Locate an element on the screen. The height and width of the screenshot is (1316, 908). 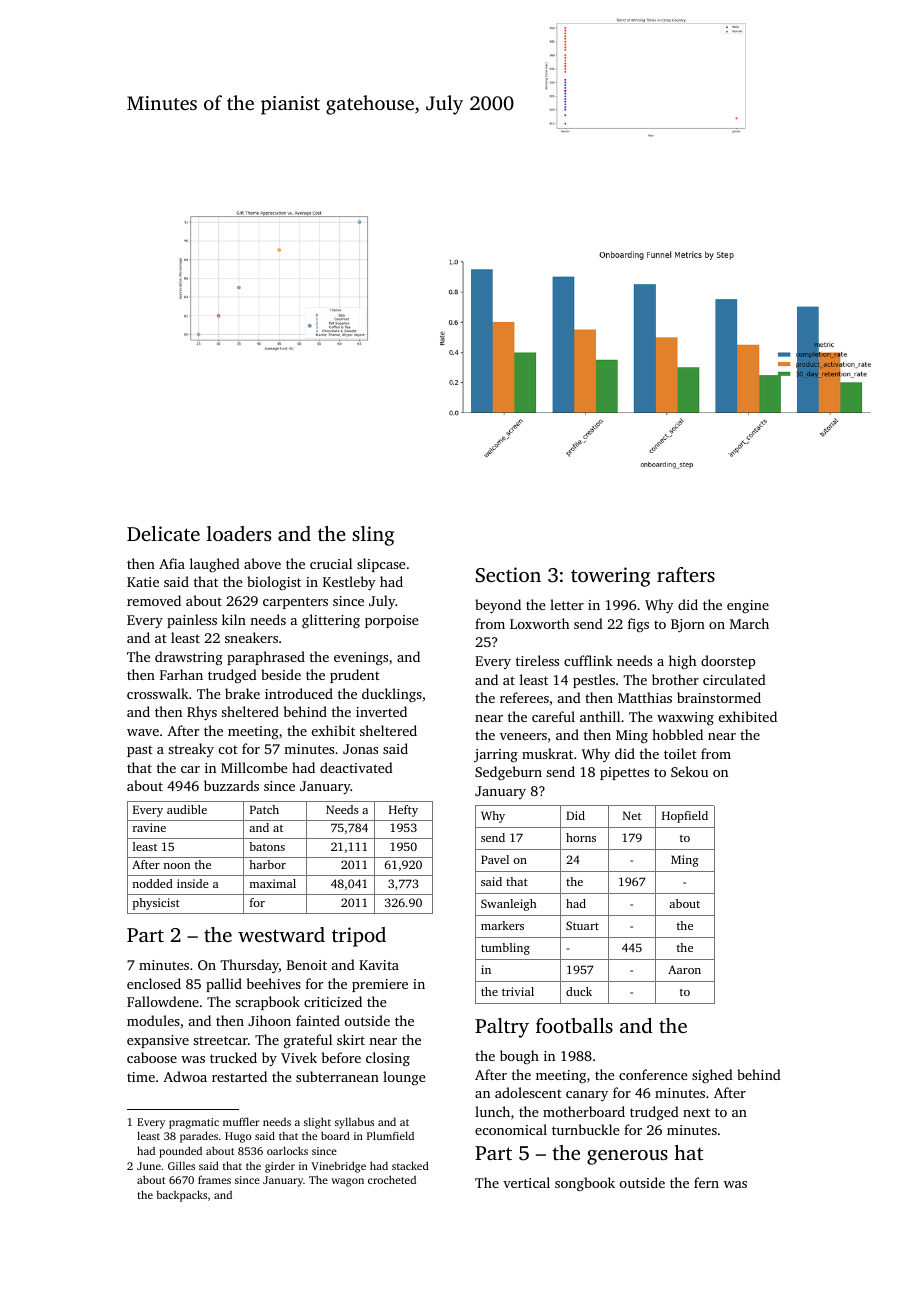
Section is located at coordinates (508, 575).
